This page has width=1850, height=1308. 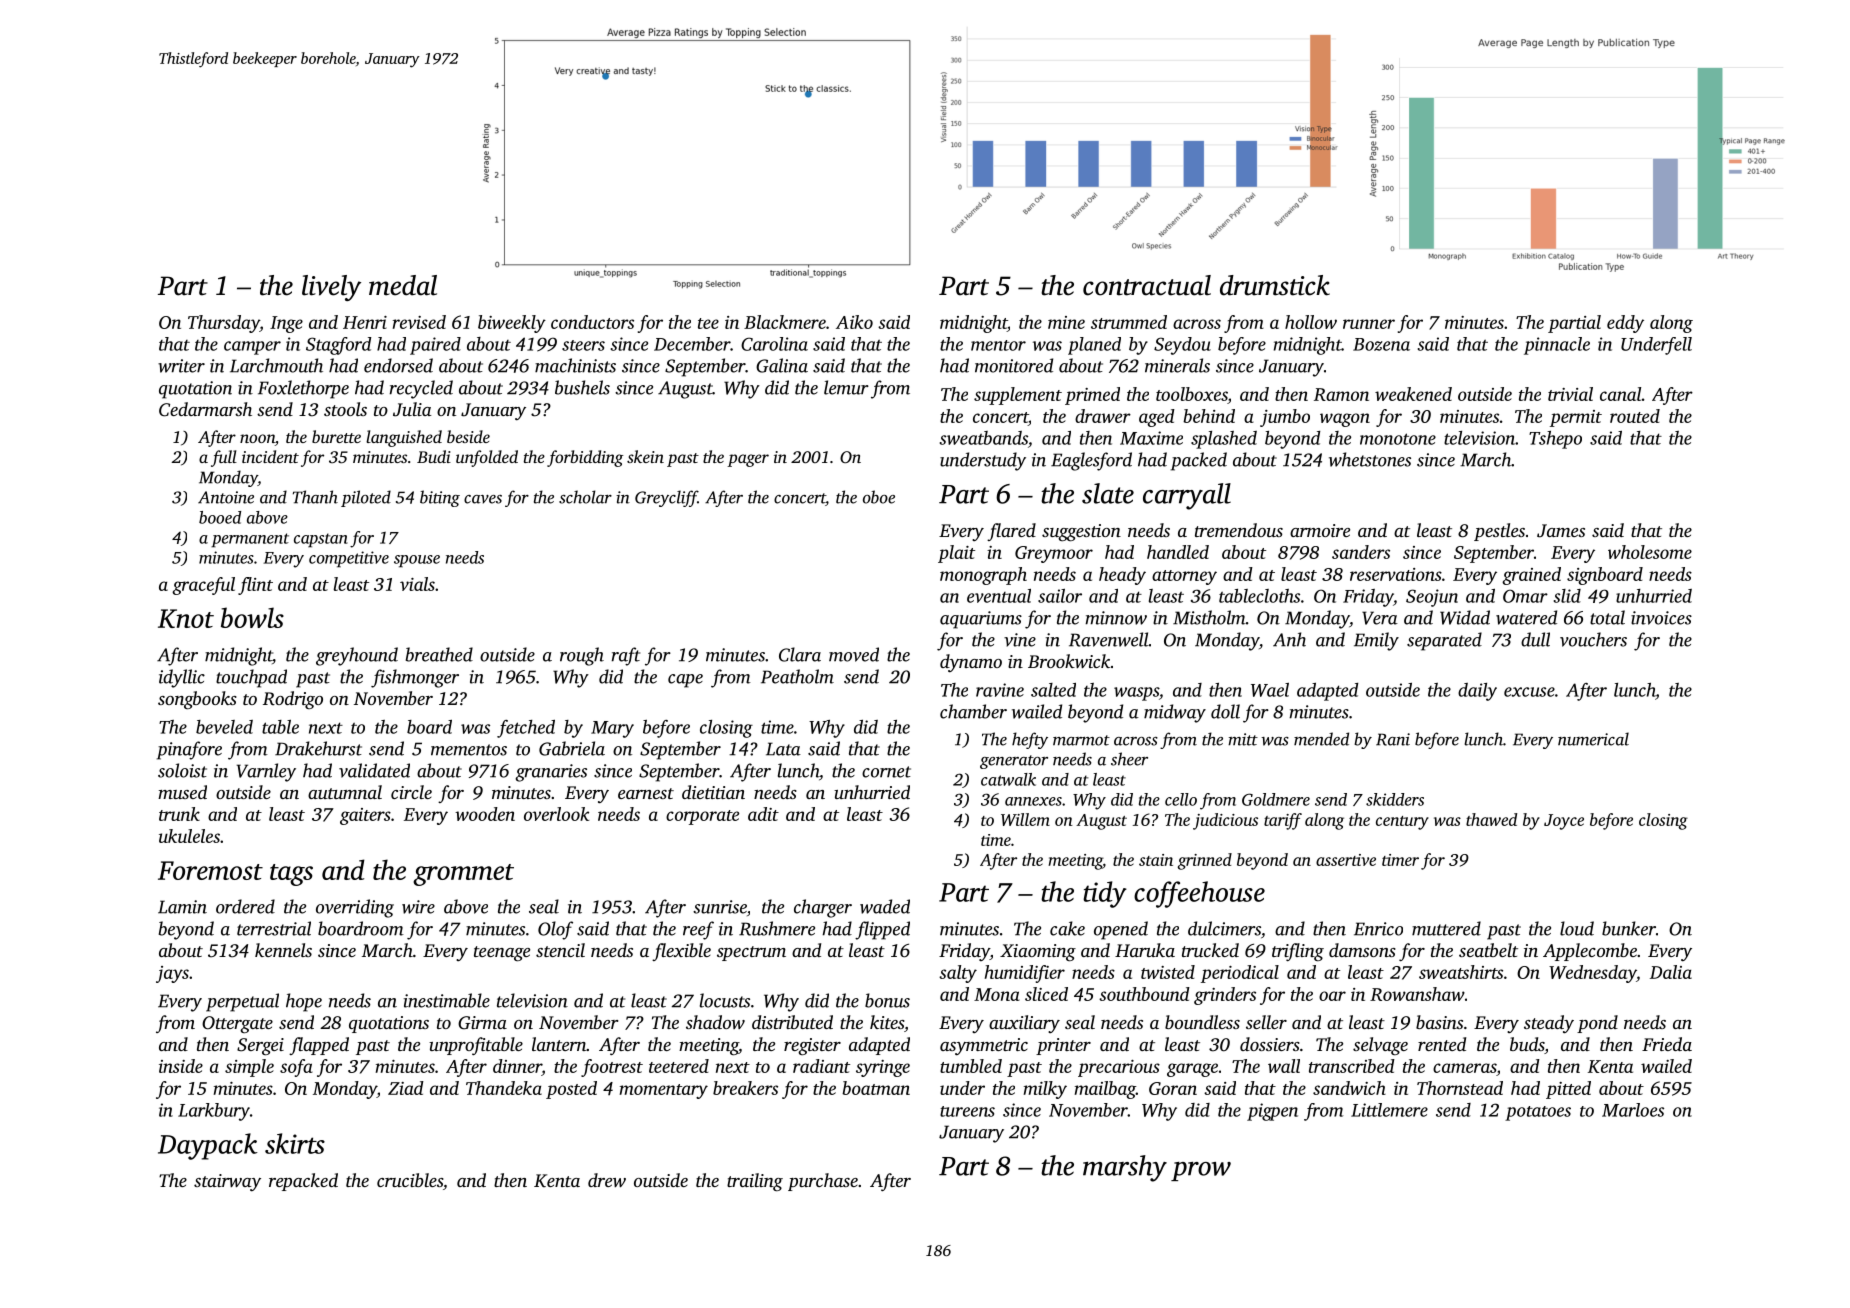 What do you see at coordinates (666, 498) in the page?
I see `Greycliff` at bounding box center [666, 498].
